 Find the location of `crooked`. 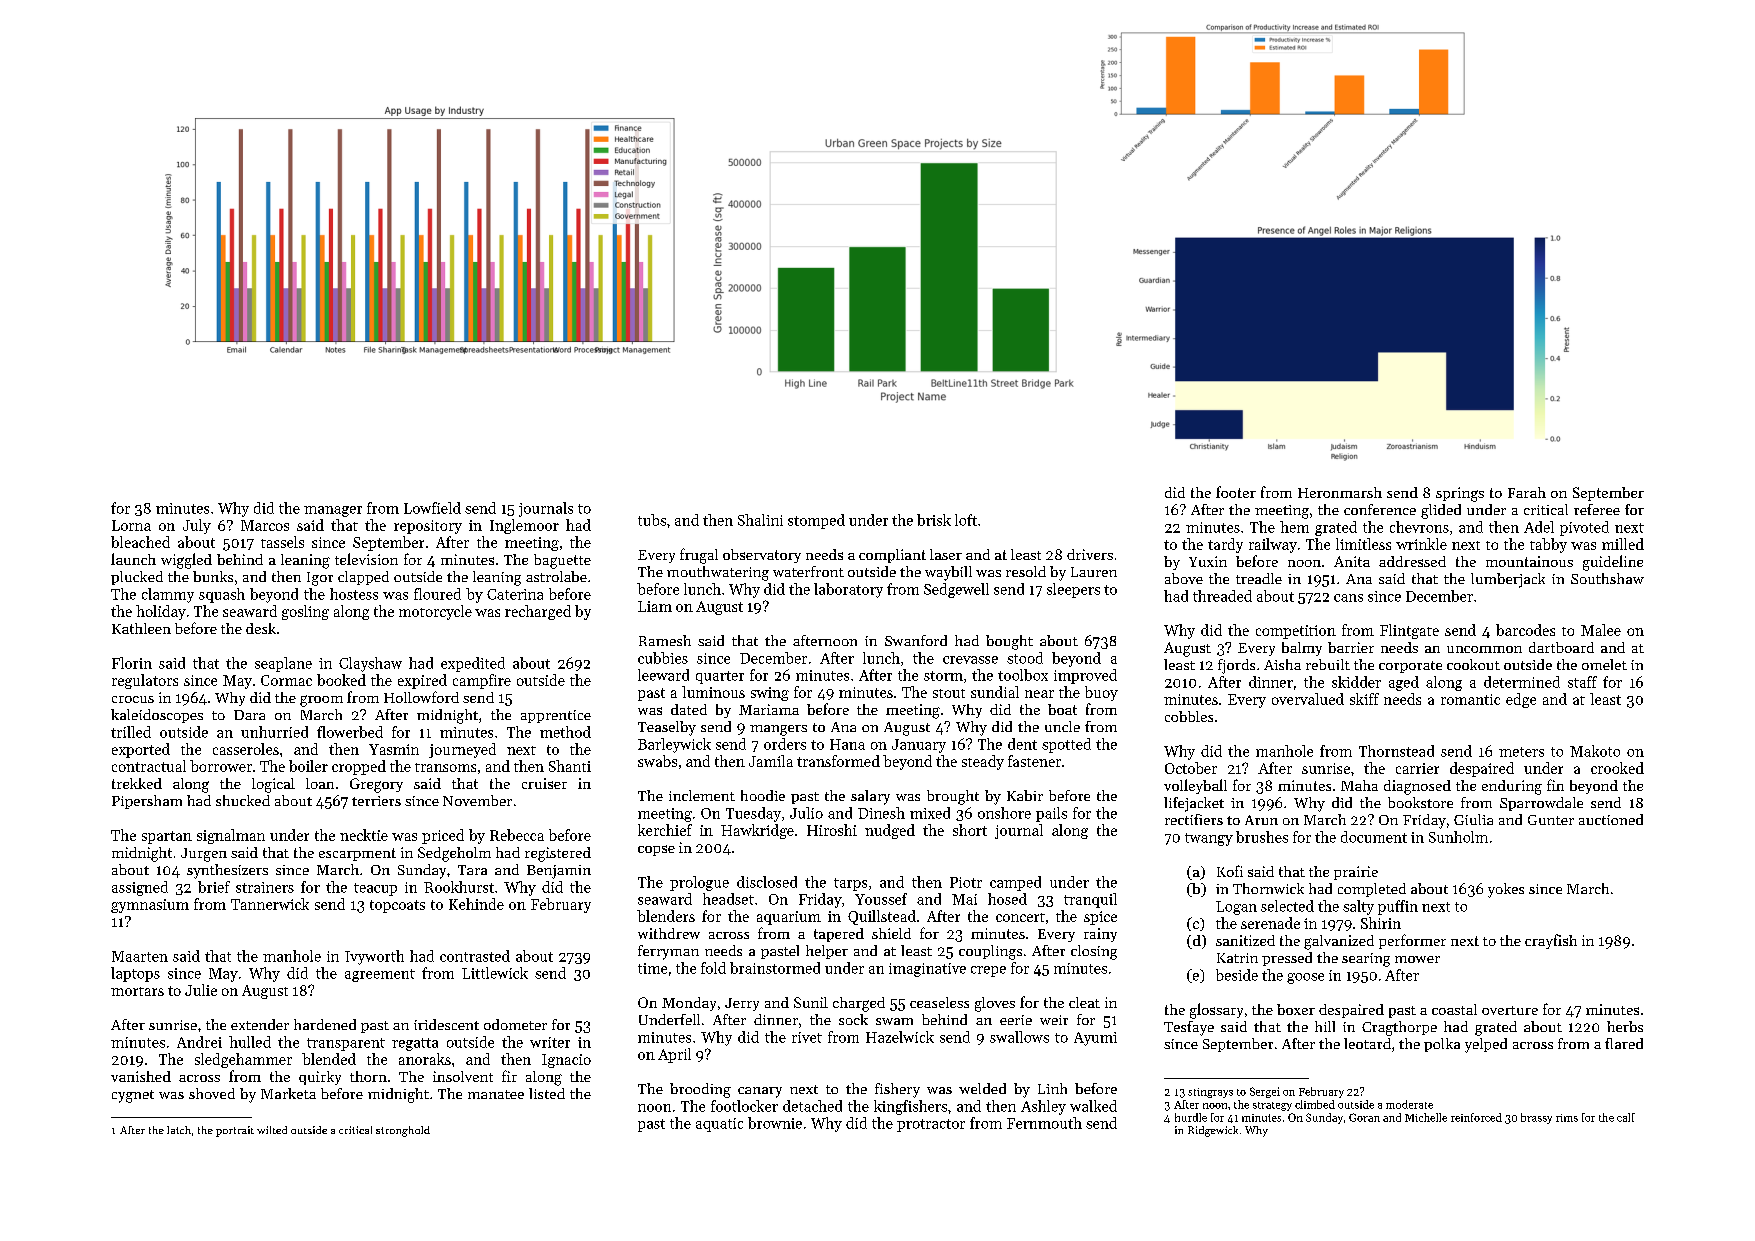

crooked is located at coordinates (1617, 768).
